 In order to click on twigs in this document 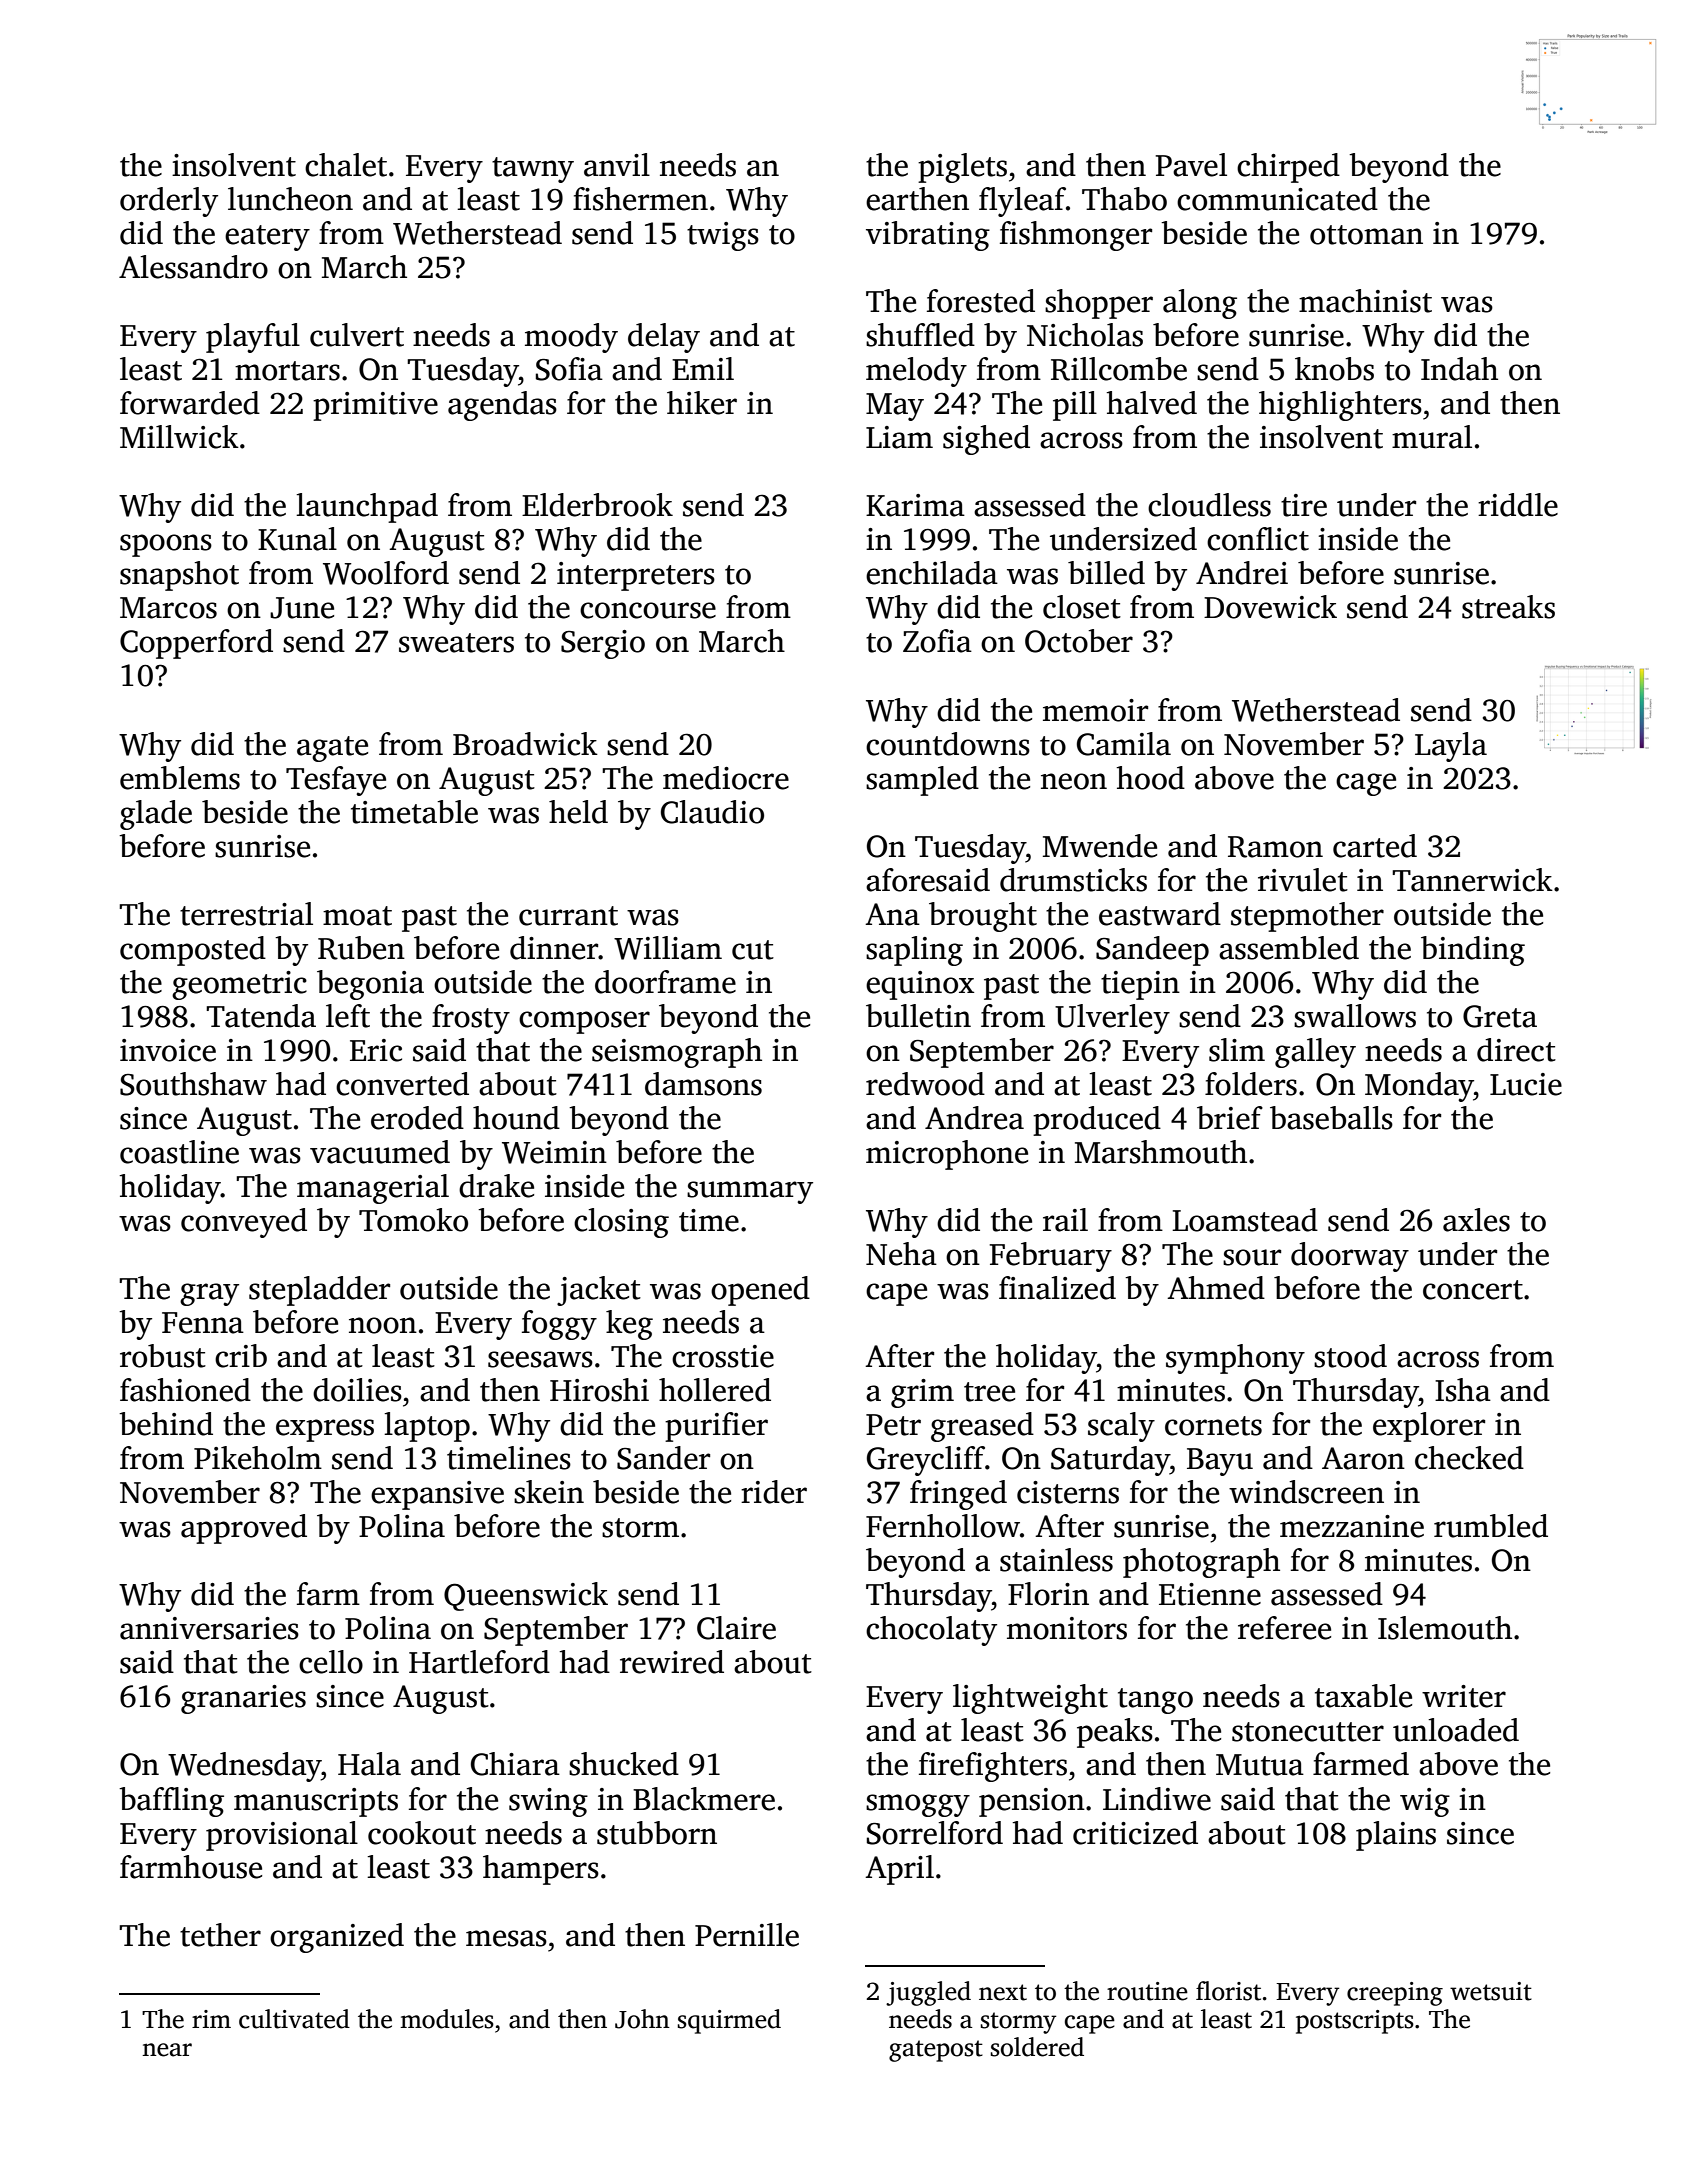, I will do `click(723, 236)`.
